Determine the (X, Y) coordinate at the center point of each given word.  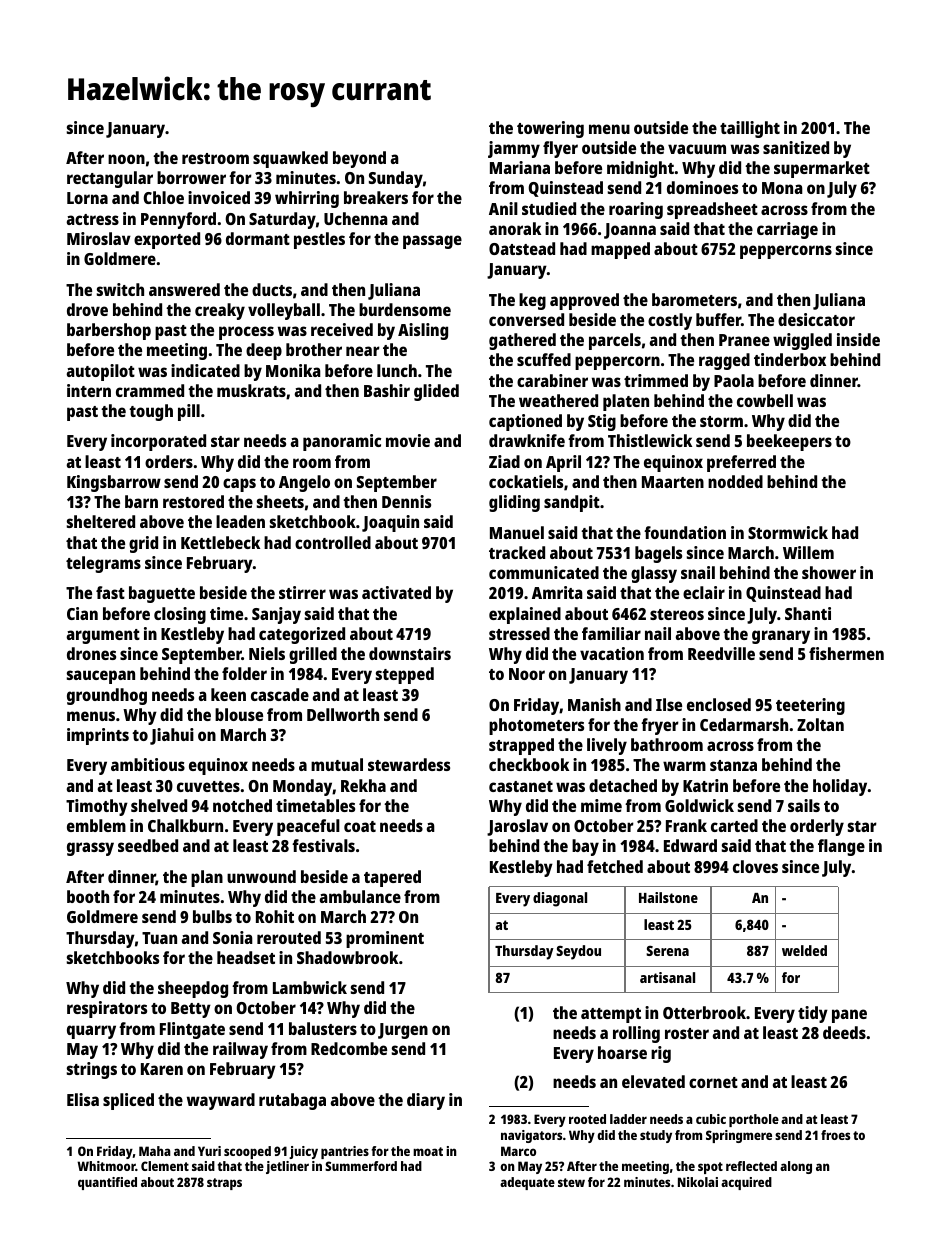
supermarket (822, 169)
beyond (359, 159)
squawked (290, 159)
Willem (808, 552)
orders (169, 461)
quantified (107, 1183)
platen (626, 402)
